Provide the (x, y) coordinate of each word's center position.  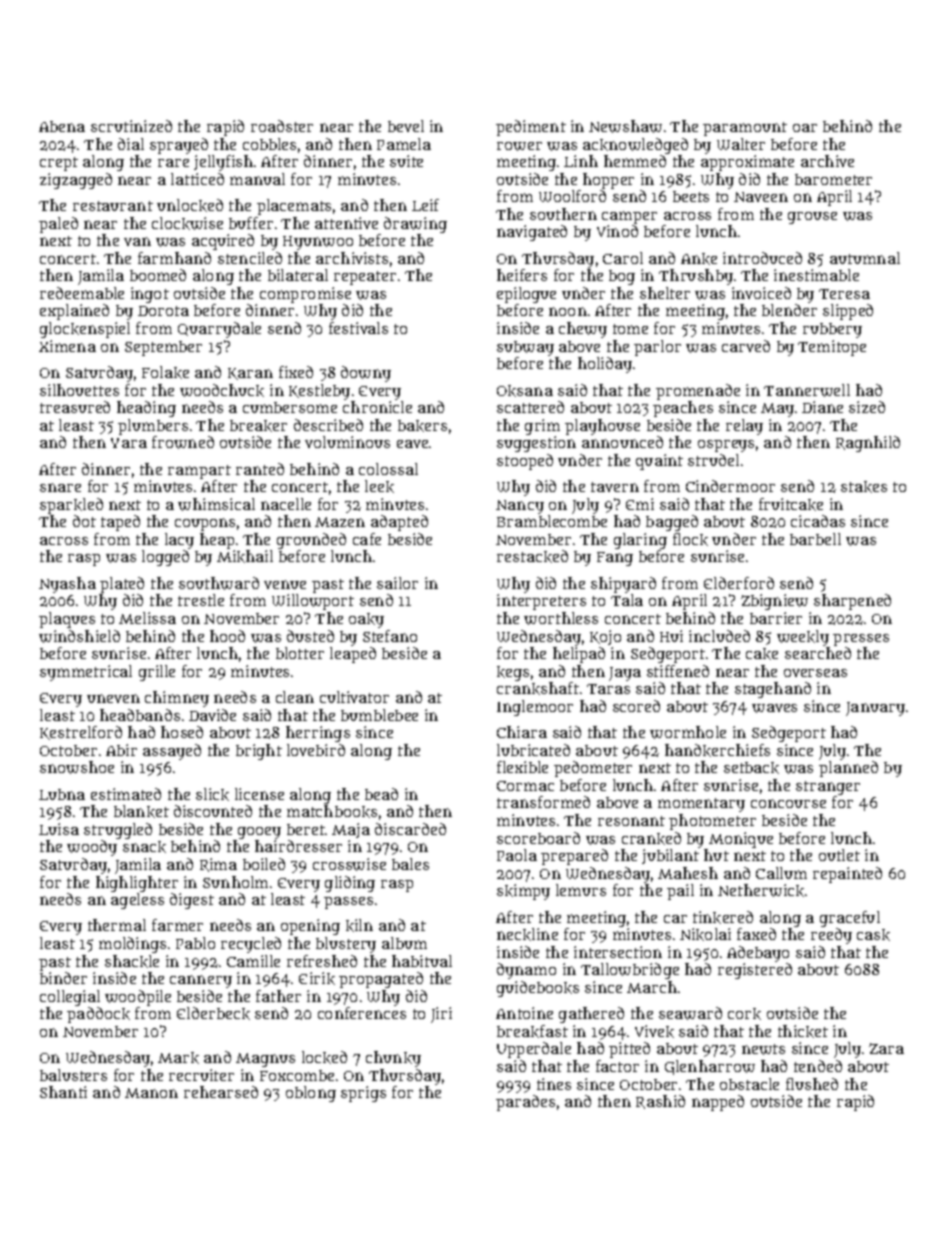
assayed (172, 752)
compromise (305, 295)
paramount (745, 129)
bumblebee (379, 715)
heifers (522, 275)
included (719, 636)
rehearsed (221, 1092)
